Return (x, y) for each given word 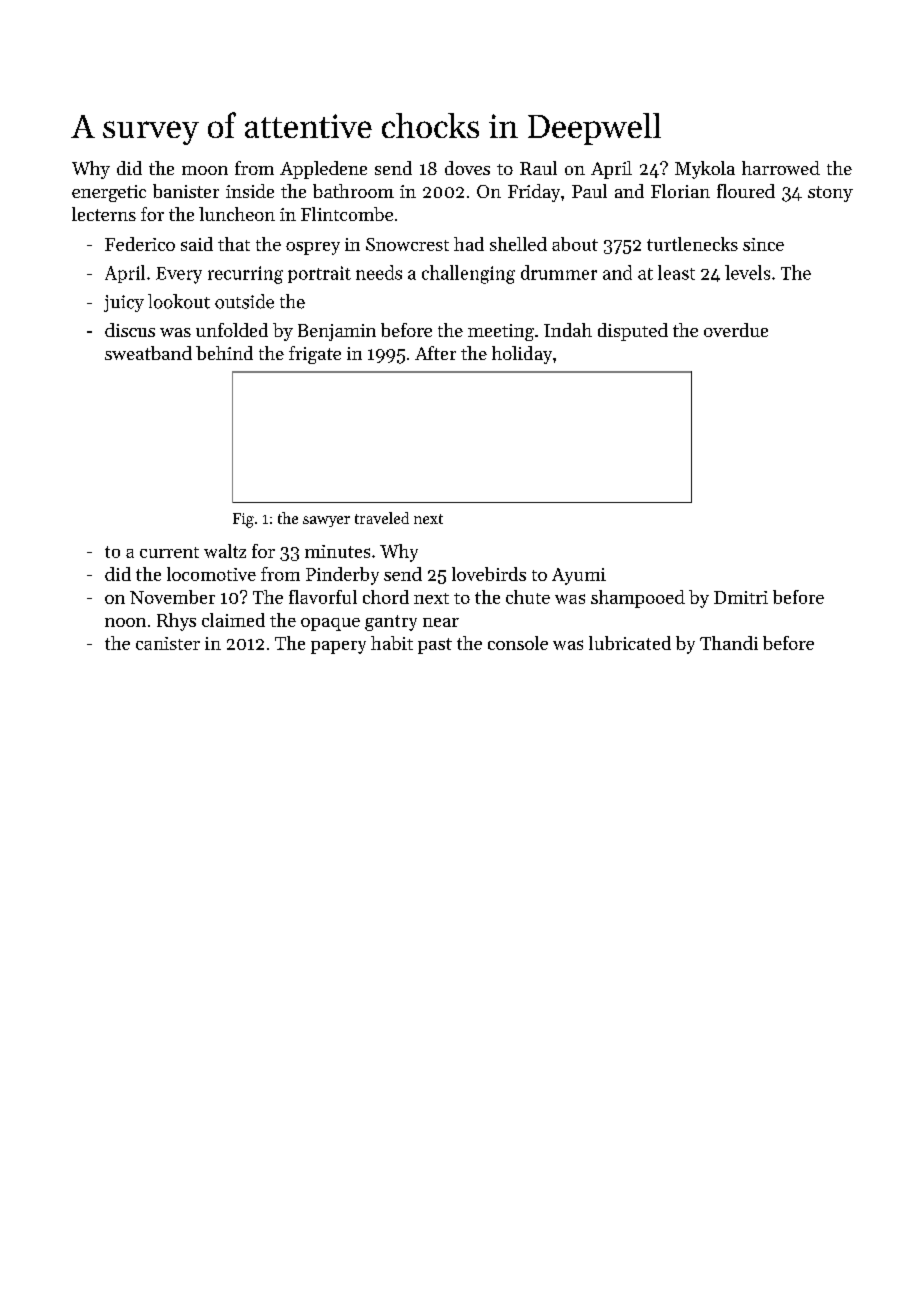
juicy (124, 303)
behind (224, 353)
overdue (736, 330)
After (435, 353)
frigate (315, 355)
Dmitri (741, 597)
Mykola (705, 170)
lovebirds (489, 574)
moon (205, 170)
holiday (522, 355)
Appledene (323, 170)
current (169, 552)
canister (168, 643)
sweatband (148, 353)
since (763, 244)
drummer (559, 272)
